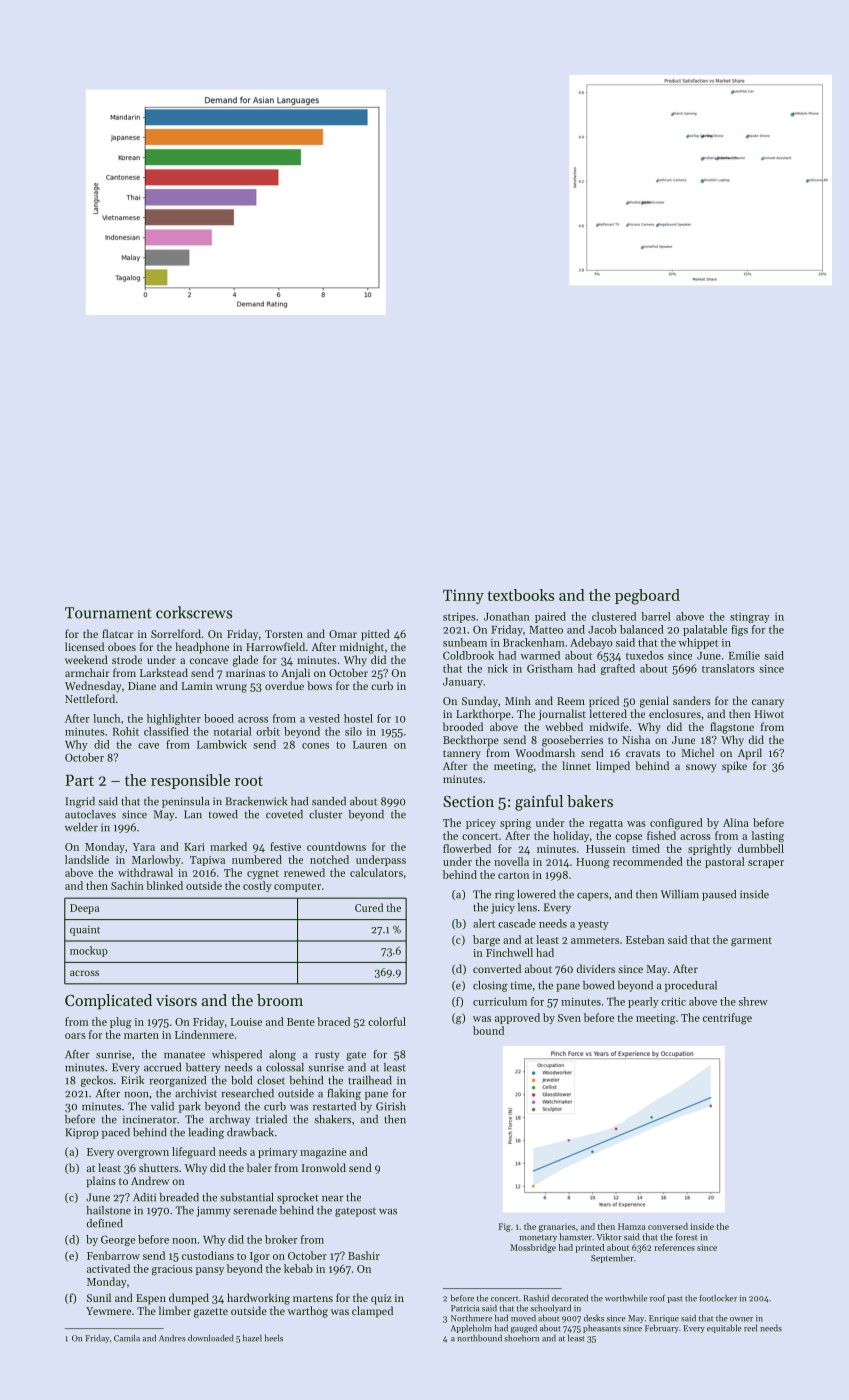 The width and height of the document is (849, 1400). Describe the element at coordinates (127, 1338) in the document. I see `Camila` at that location.
